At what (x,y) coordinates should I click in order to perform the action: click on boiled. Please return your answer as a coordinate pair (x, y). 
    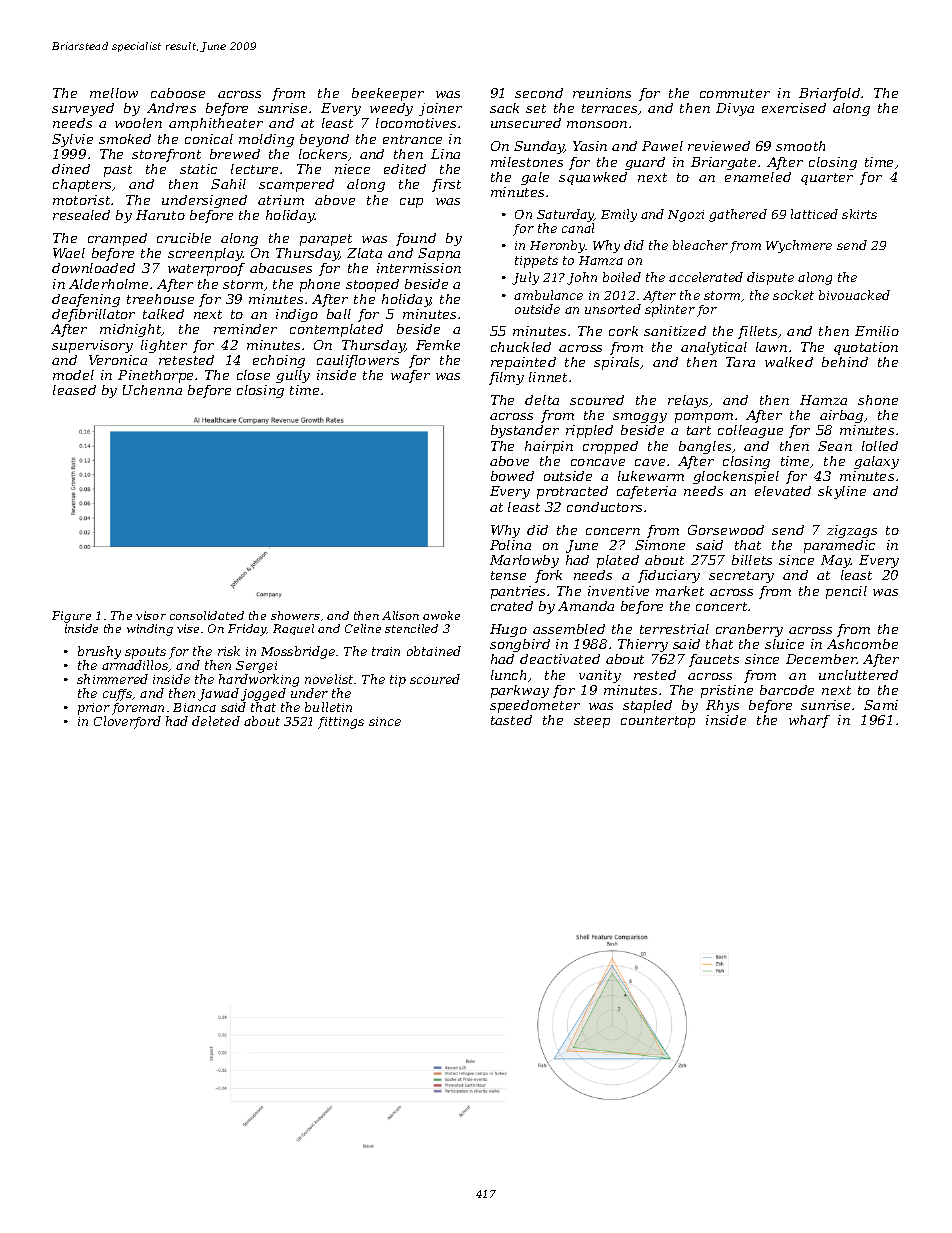
    Looking at the image, I should click on (622, 277).
